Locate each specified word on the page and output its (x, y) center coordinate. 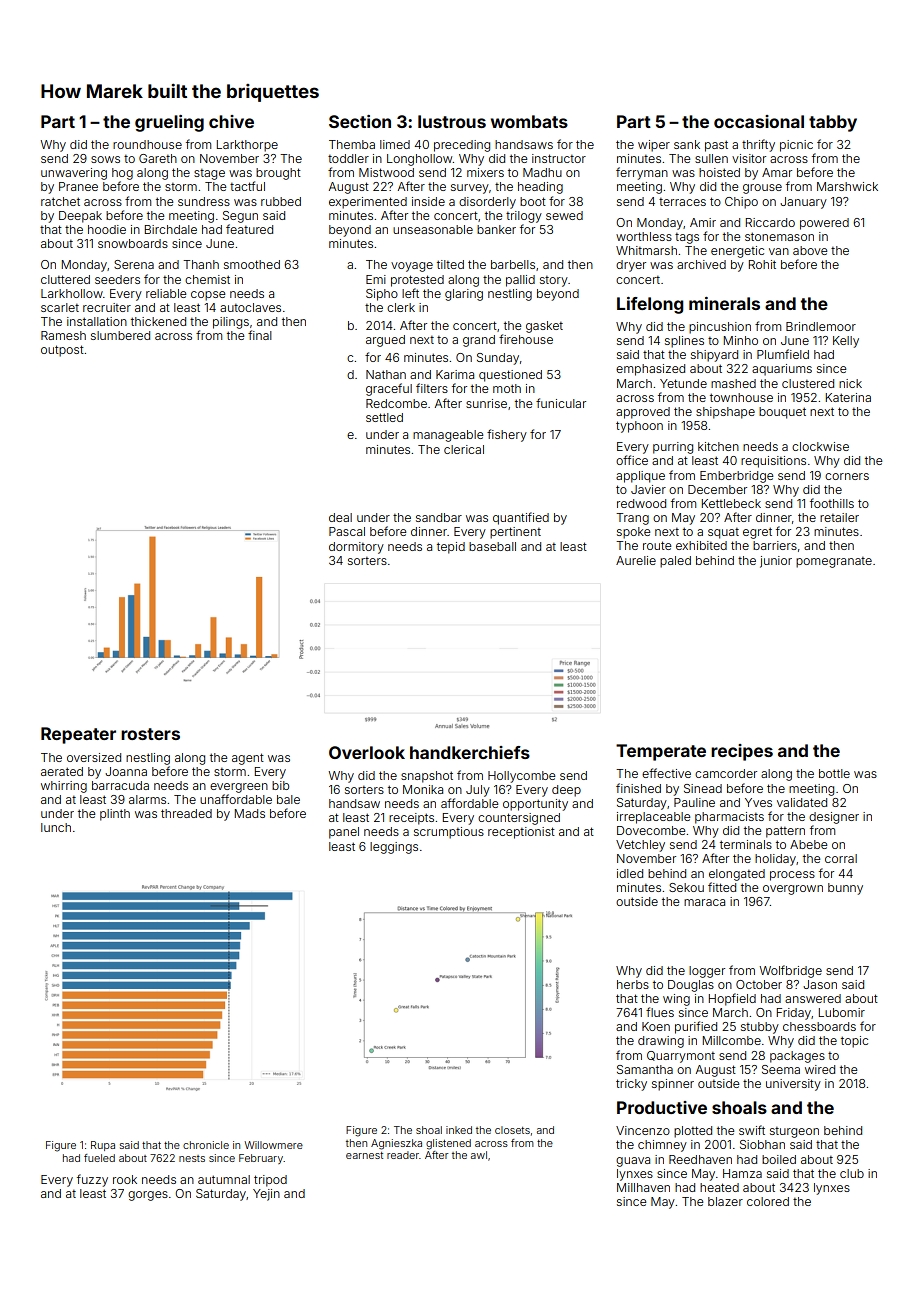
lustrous (452, 121)
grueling (169, 123)
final (260, 335)
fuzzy (92, 1180)
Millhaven (643, 1187)
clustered (808, 383)
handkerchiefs (470, 752)
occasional (759, 121)
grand (479, 341)
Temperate (661, 752)
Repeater (78, 735)
